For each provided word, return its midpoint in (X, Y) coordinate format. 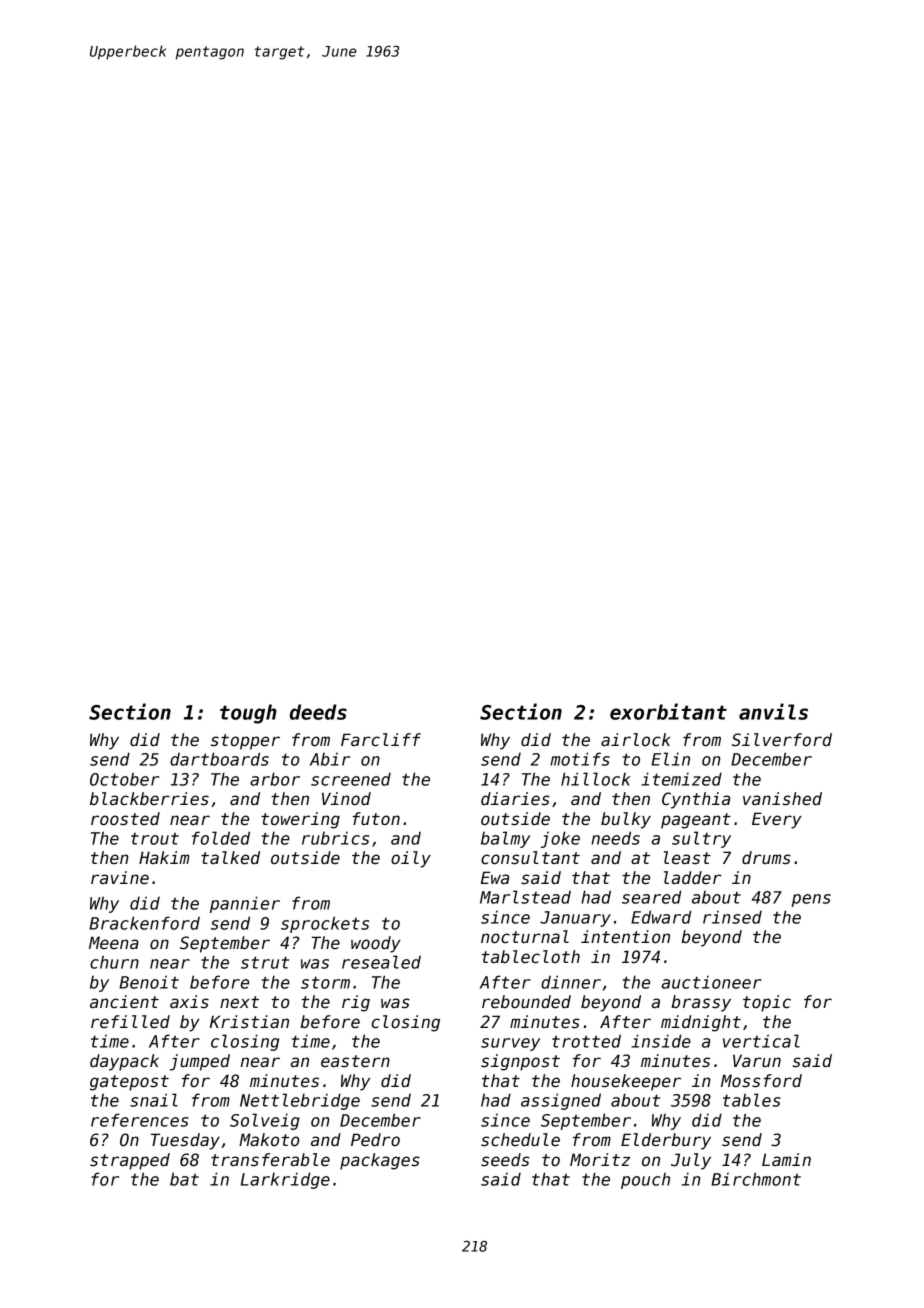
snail (154, 1100)
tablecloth (531, 957)
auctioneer (712, 982)
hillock (596, 779)
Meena (114, 943)
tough (248, 714)
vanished (782, 799)
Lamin (786, 1159)
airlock (636, 739)
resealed (381, 962)
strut (265, 962)
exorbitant (668, 711)
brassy (701, 1003)
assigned (561, 1101)
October (125, 779)
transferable (270, 1160)
